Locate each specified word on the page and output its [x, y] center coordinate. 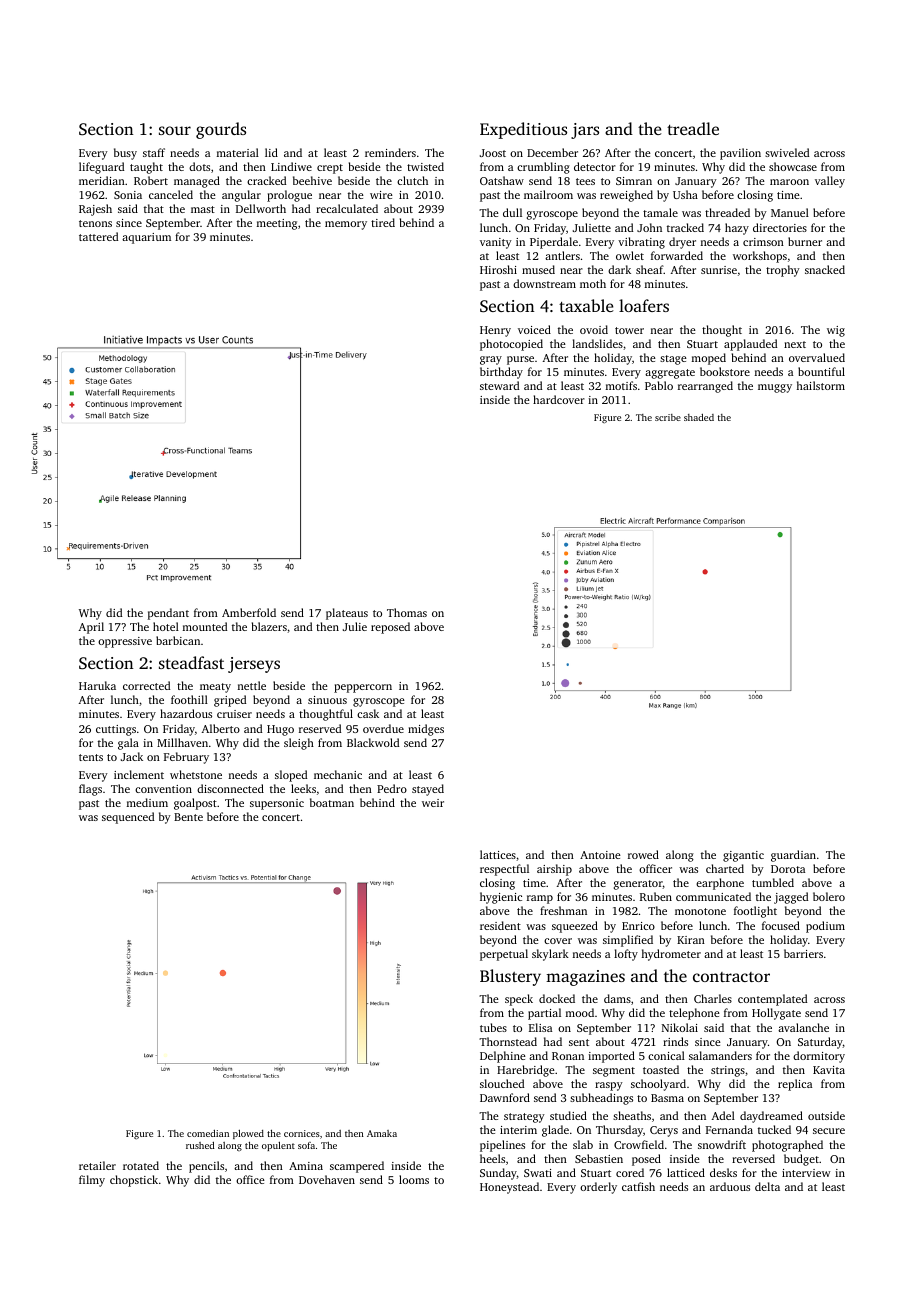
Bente [188, 817]
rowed [643, 854]
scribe [668, 417]
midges [426, 730]
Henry [495, 331]
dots [199, 166]
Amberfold [249, 612]
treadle [693, 128]
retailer [97, 1165]
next [795, 344]
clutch [412, 180]
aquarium [146, 238]
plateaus [347, 614]
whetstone [196, 774]
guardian [793, 856]
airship [554, 870]
